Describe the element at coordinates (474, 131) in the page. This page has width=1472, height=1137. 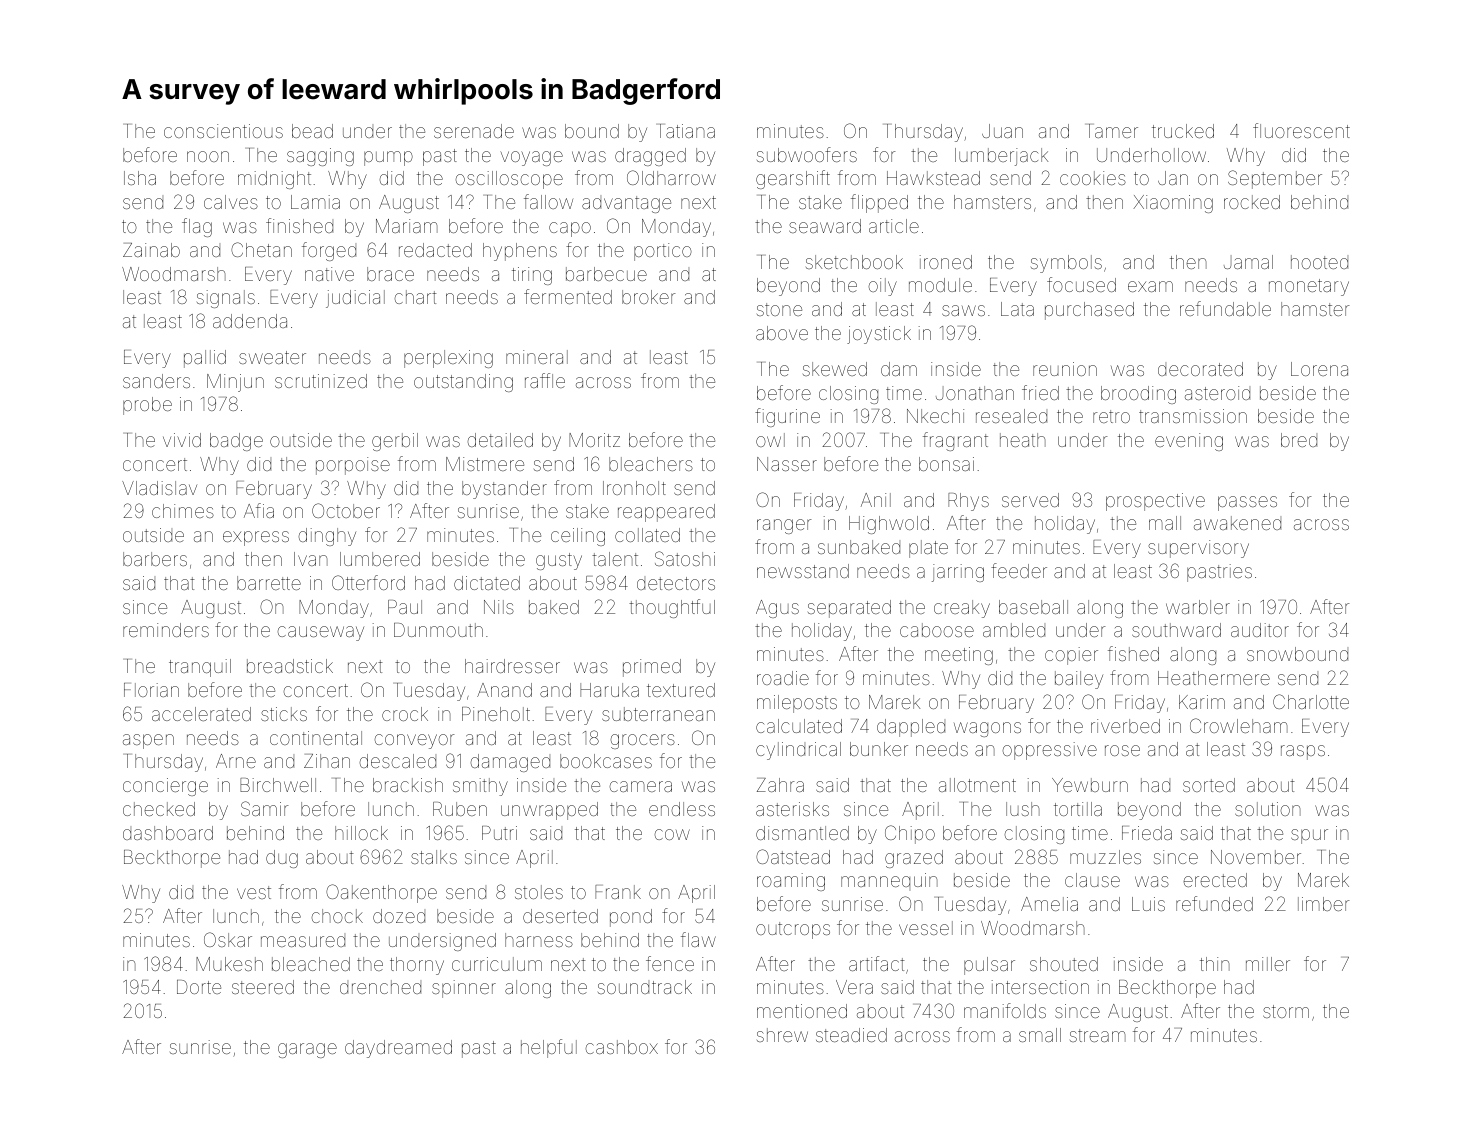
I see `serenade` at that location.
